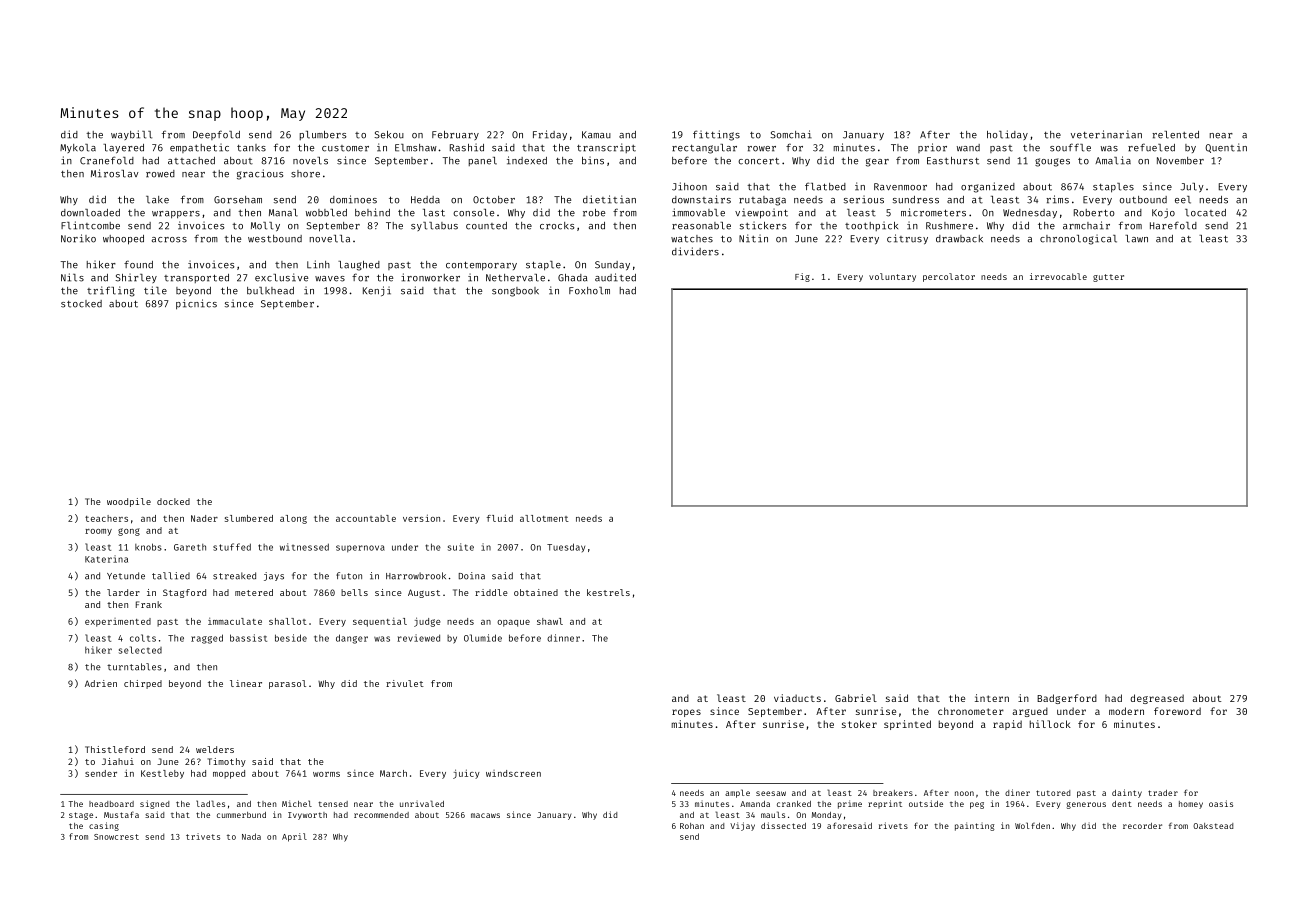 The height and width of the page is (924, 1308). What do you see at coordinates (1106, 134) in the page?
I see `veterinarian` at bounding box center [1106, 134].
